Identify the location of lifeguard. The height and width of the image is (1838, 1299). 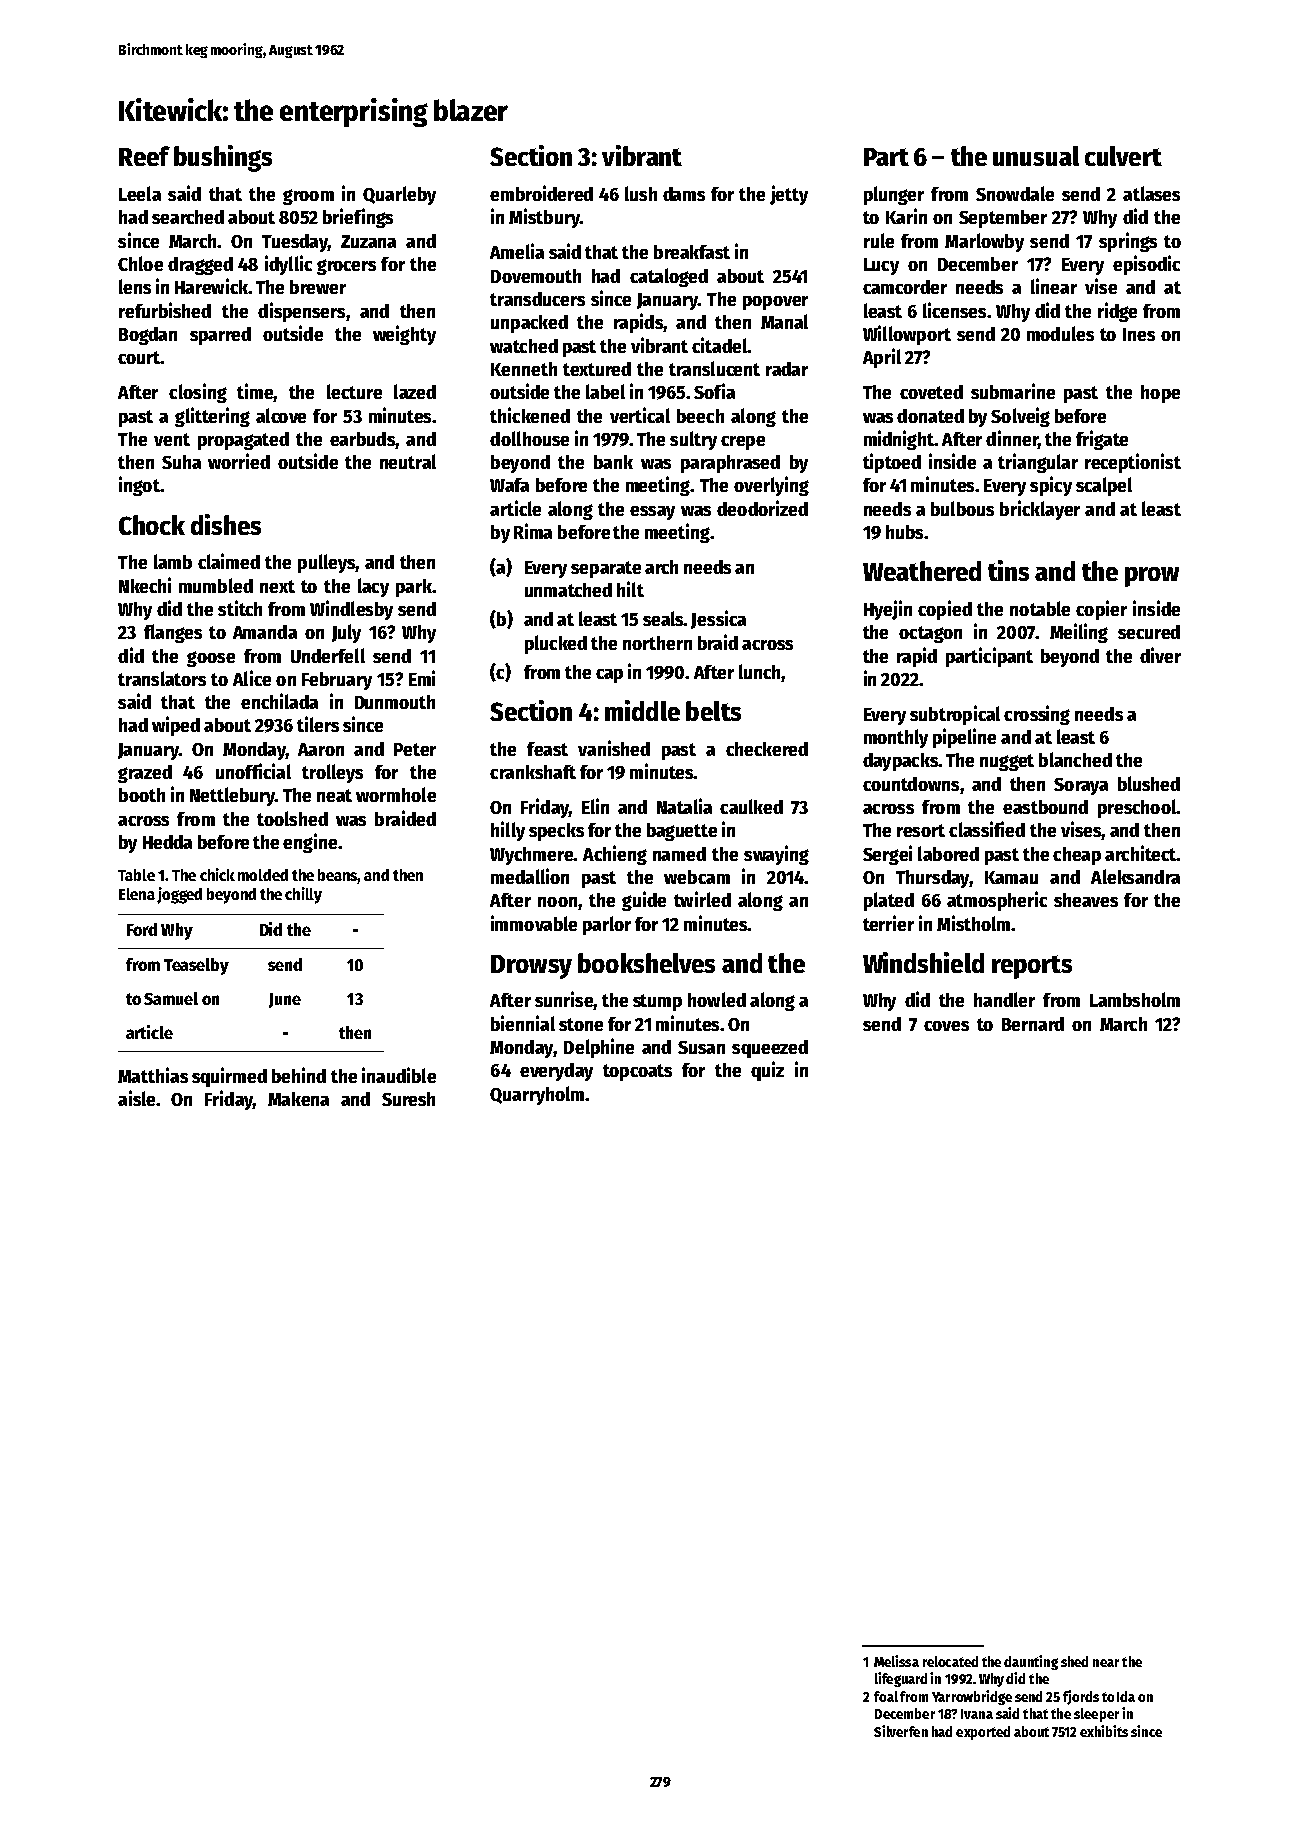
(901, 1679).
